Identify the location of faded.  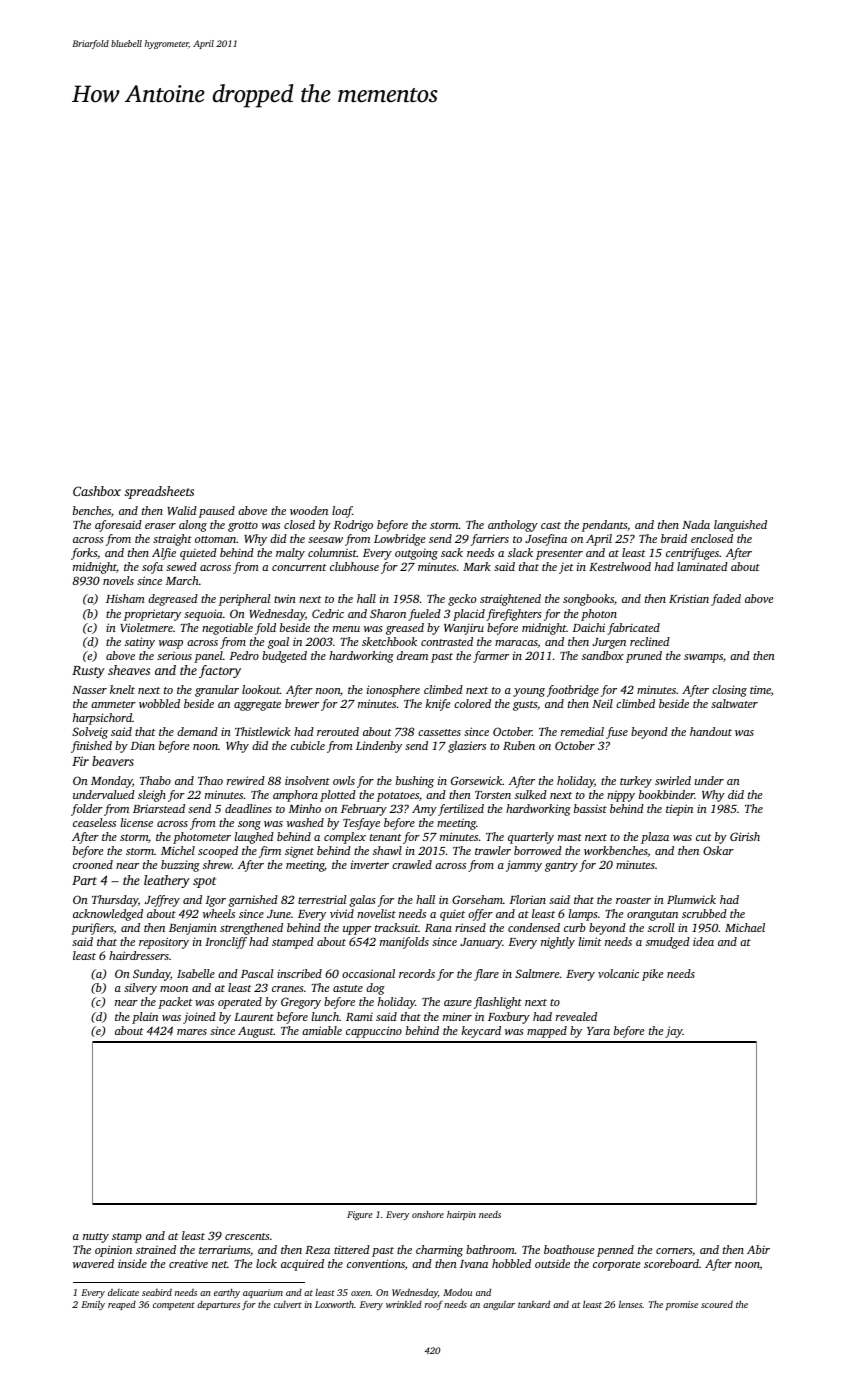
(726, 600).
